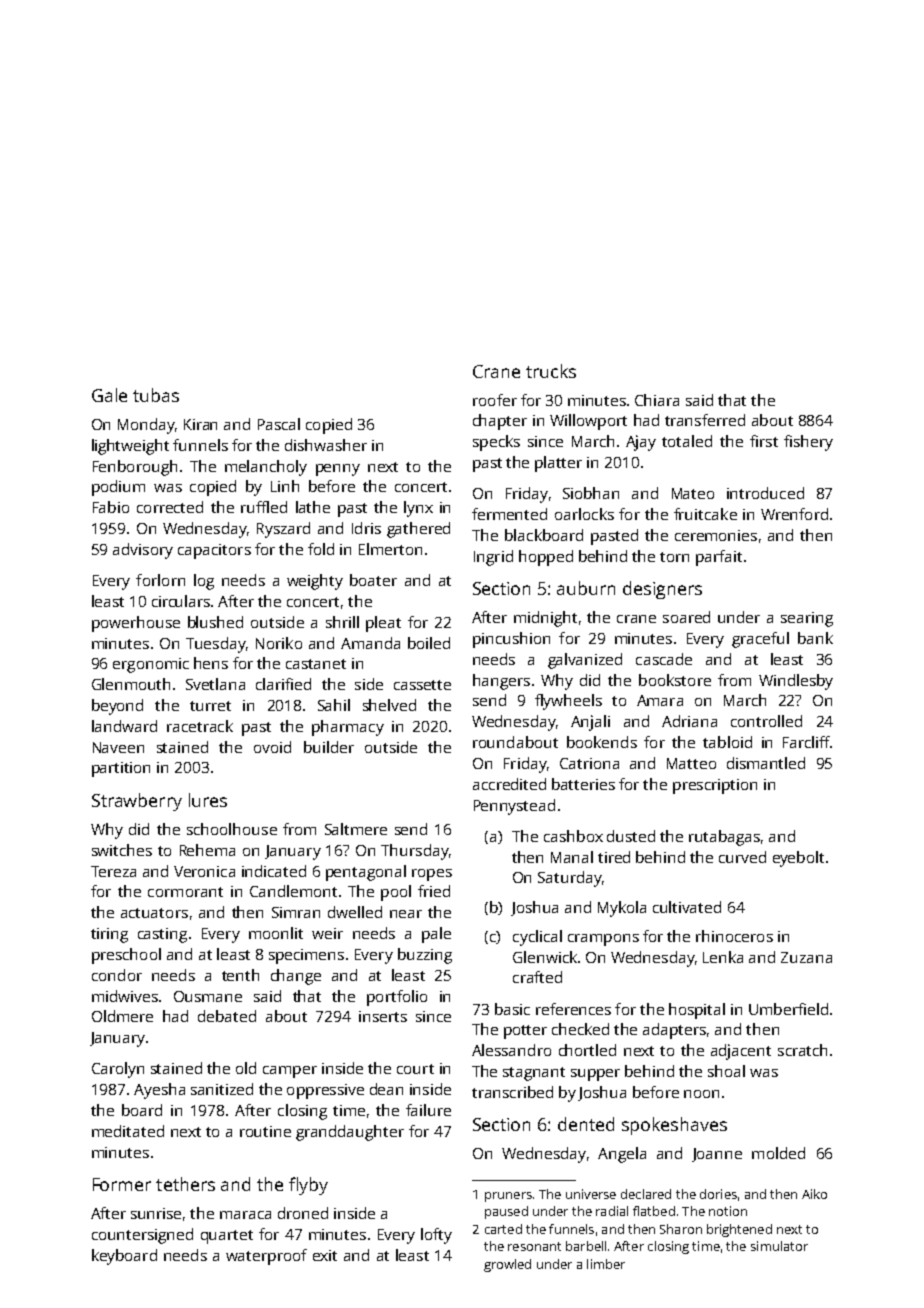  I want to click on trucks, so click(551, 371).
